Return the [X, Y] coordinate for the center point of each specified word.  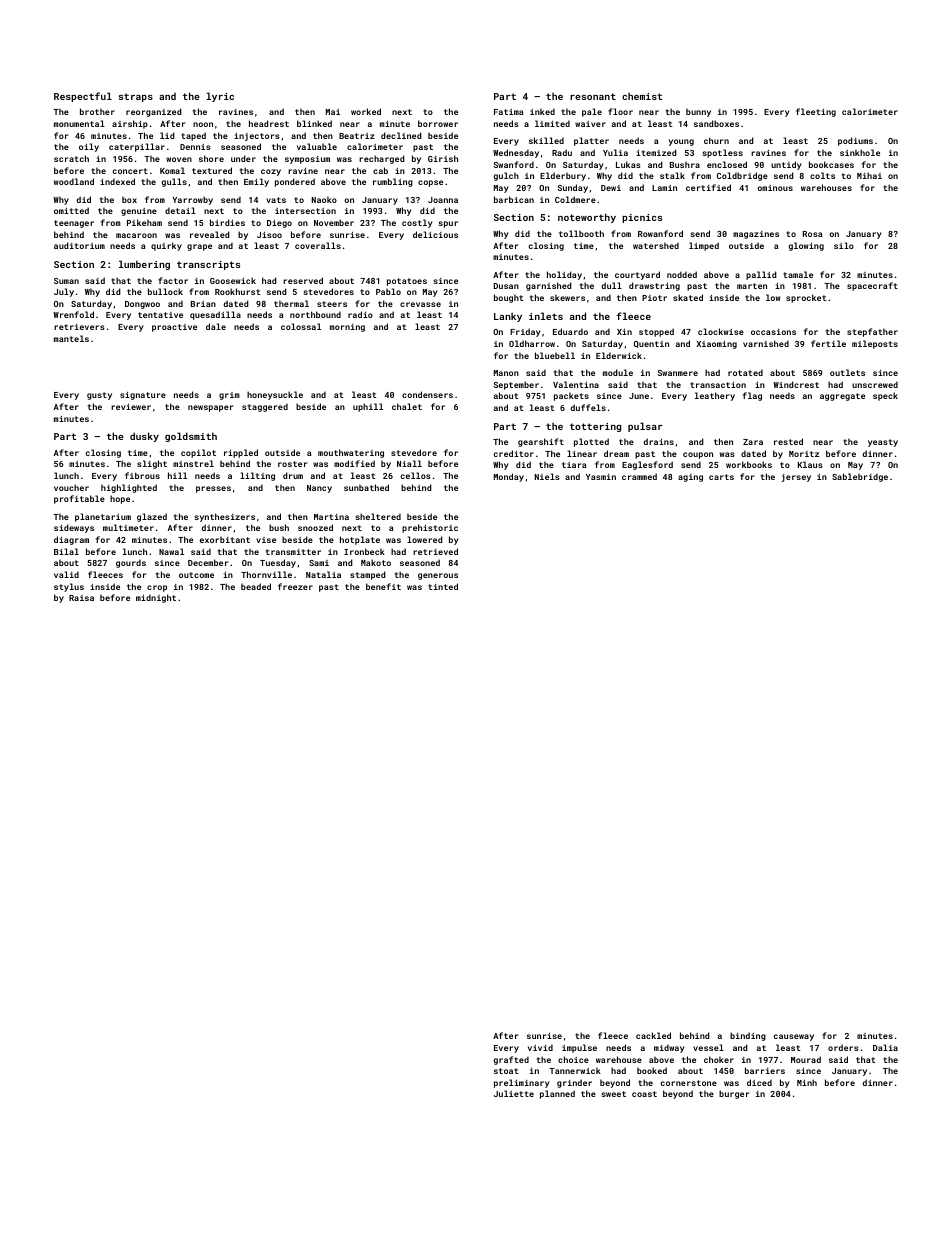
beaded [256, 586]
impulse [579, 1048]
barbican [514, 199]
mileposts [875, 344]
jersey [796, 478]
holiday [564, 275]
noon [203, 124]
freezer [295, 586]
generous [438, 576]
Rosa [812, 234]
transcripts [208, 265]
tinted [443, 586]
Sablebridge [860, 477]
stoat [506, 1071]
